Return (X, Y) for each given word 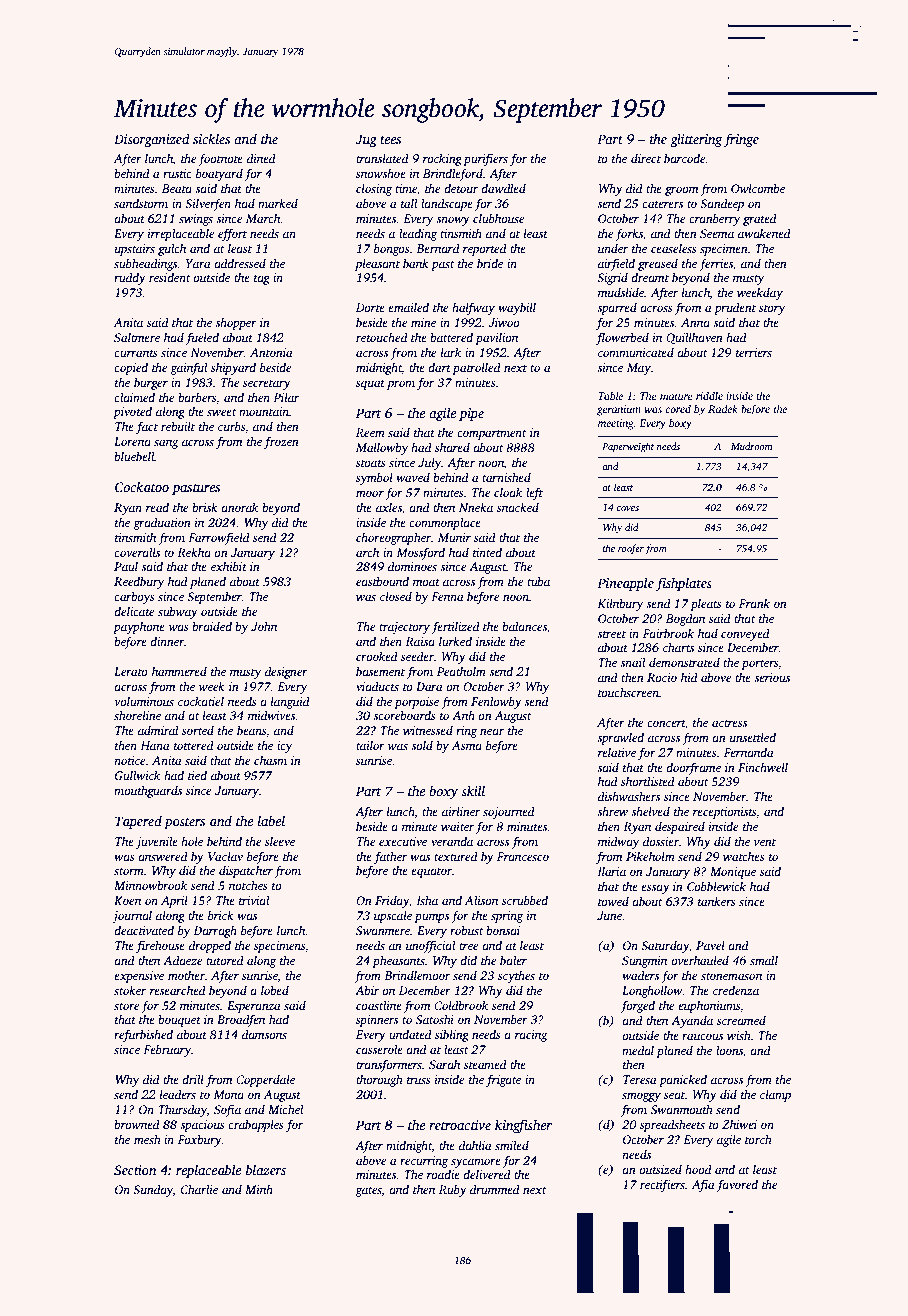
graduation (162, 523)
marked (278, 203)
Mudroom (751, 446)
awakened (764, 233)
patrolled (476, 368)
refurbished (143, 1035)
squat (370, 385)
